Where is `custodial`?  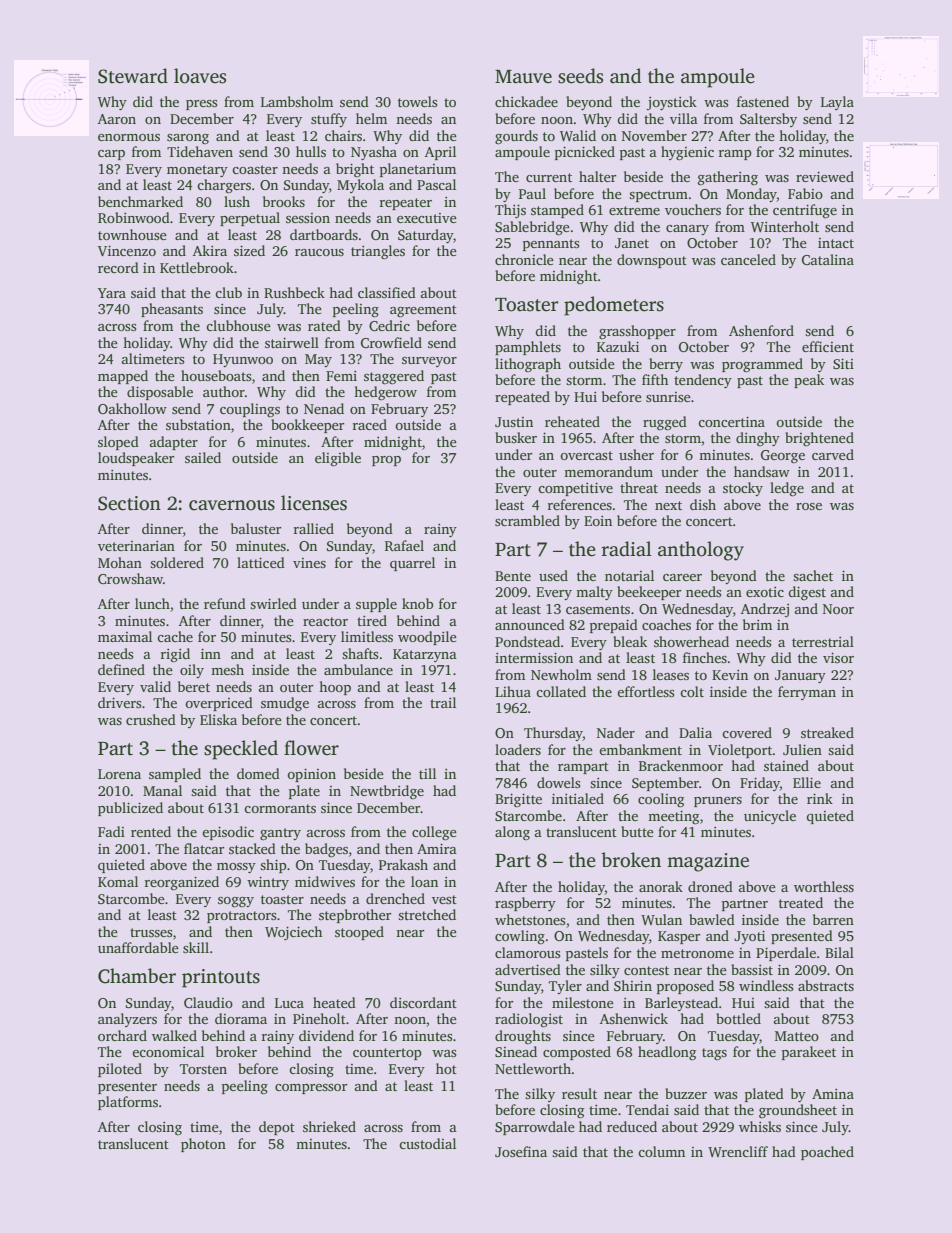
custodial is located at coordinates (427, 1143).
